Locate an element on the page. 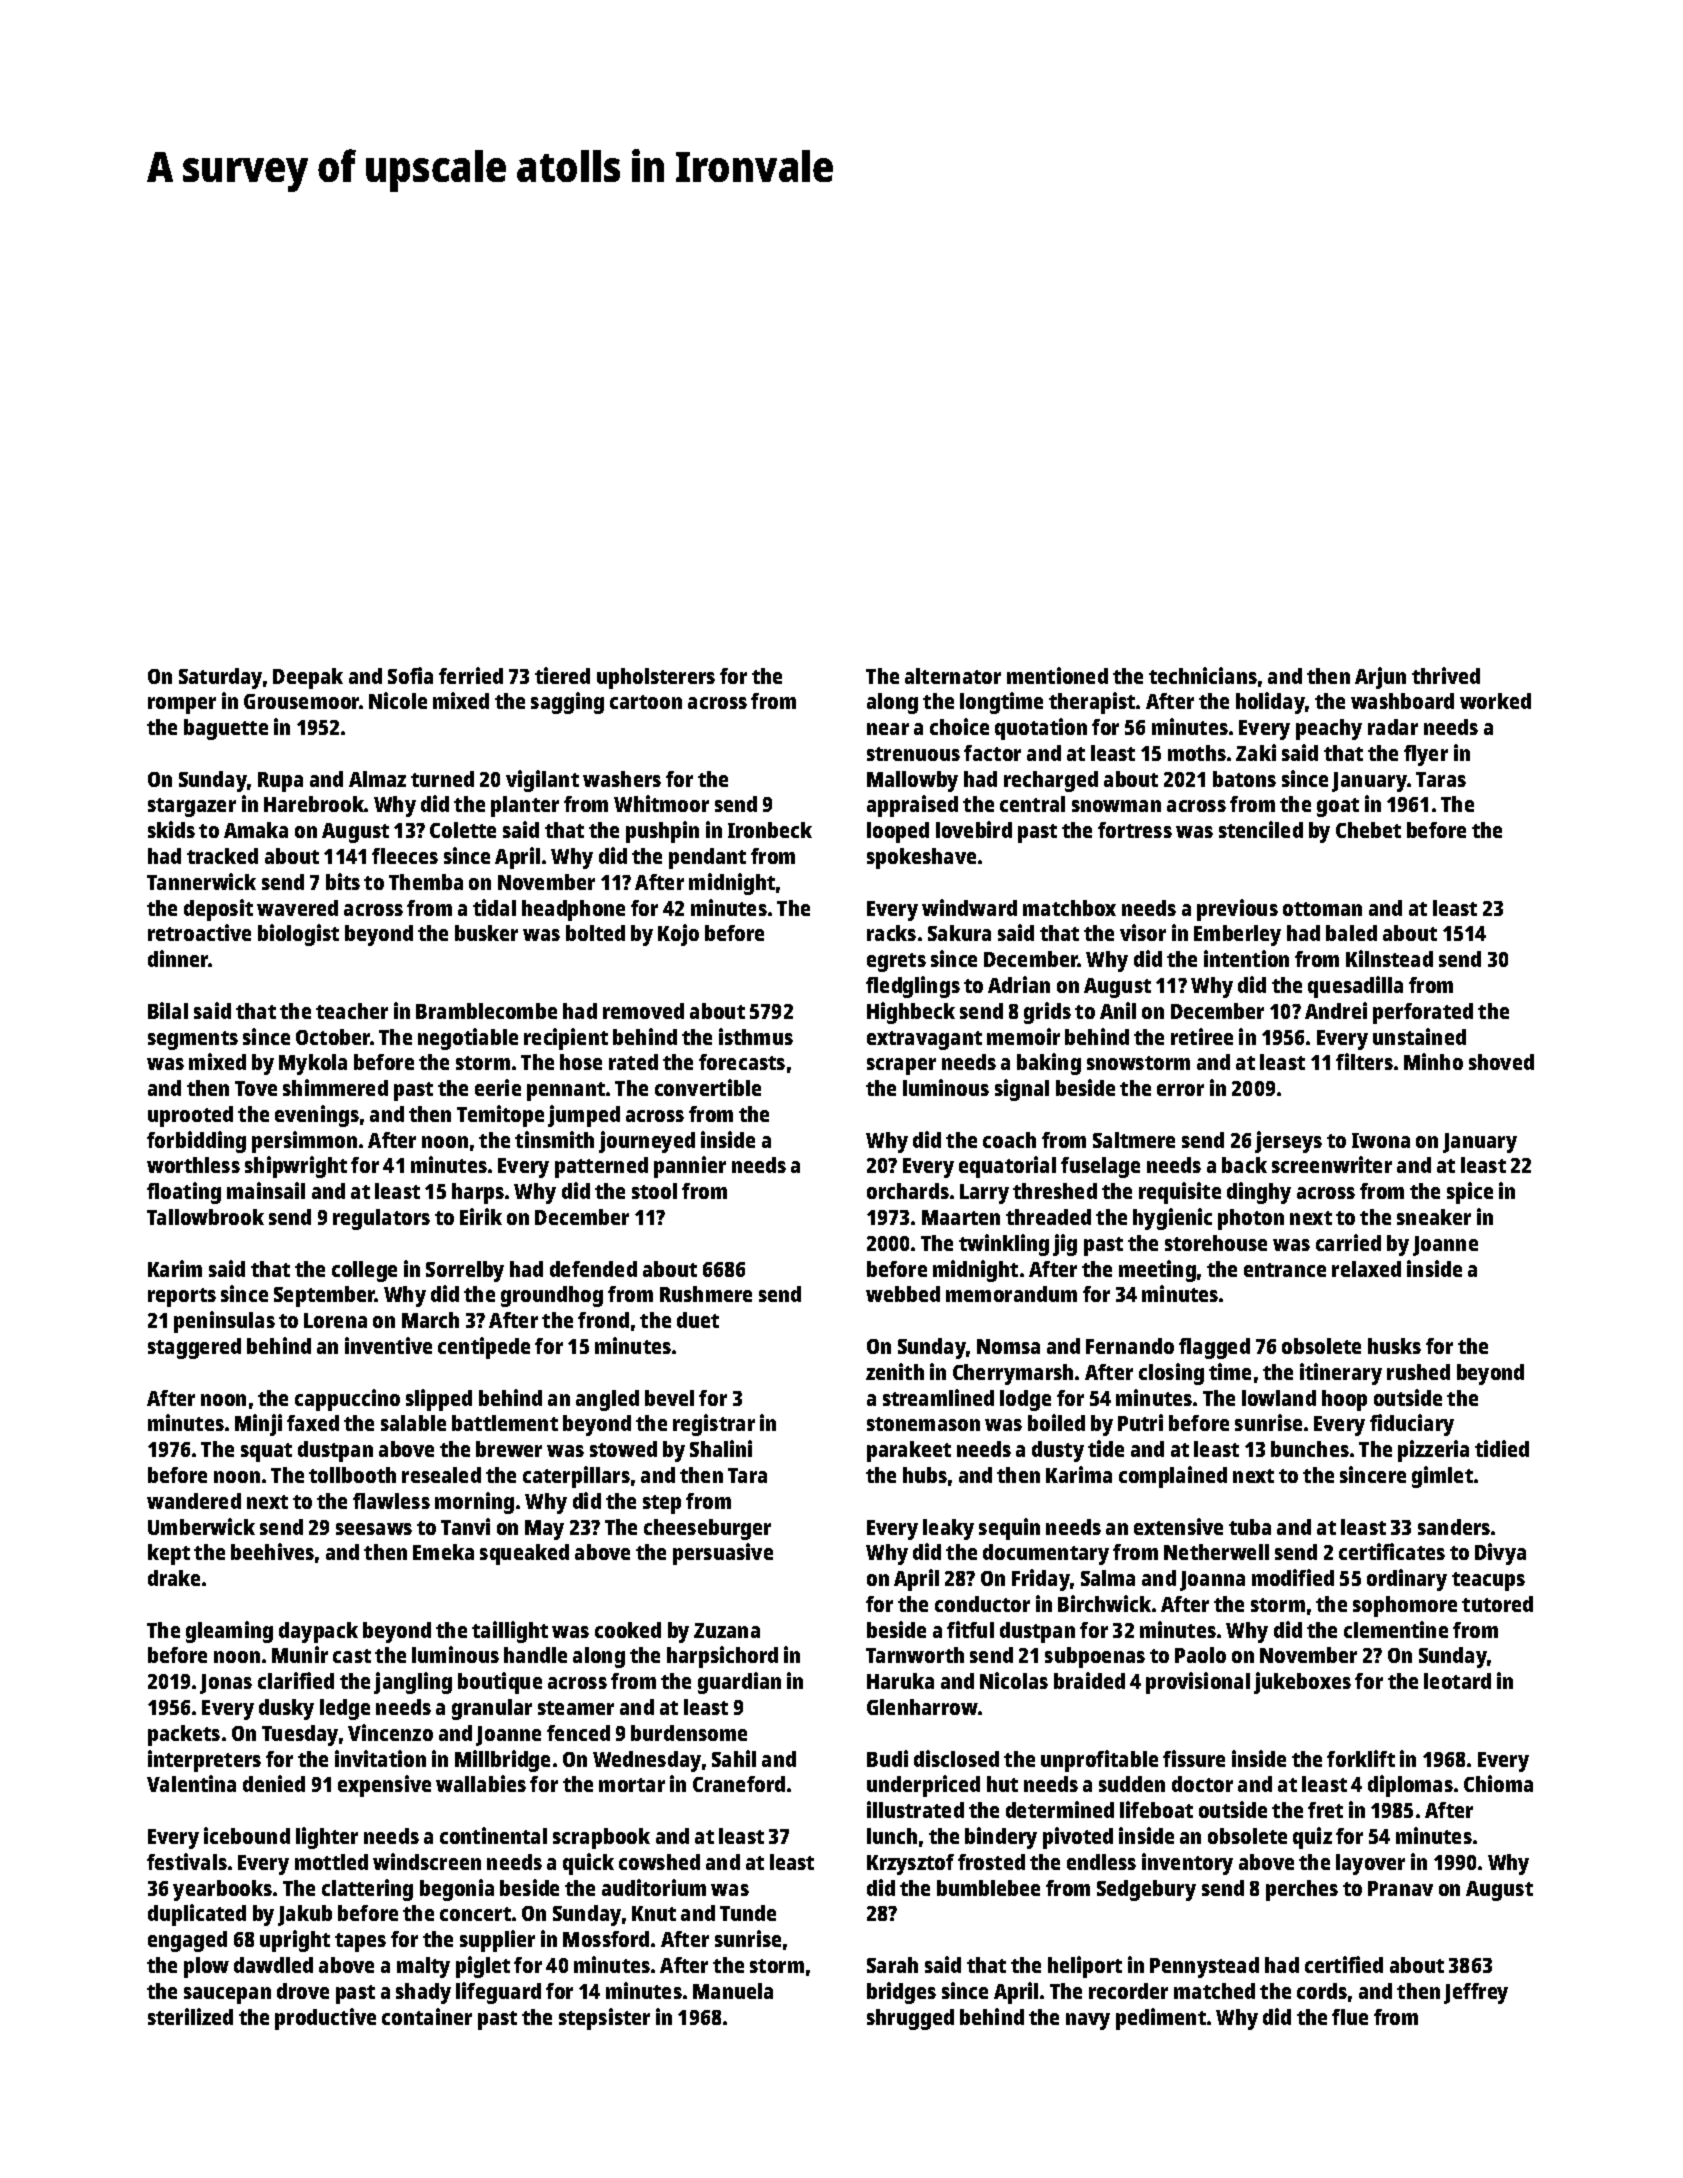 This page has width=1683, height=2178. Amaka is located at coordinates (256, 830).
